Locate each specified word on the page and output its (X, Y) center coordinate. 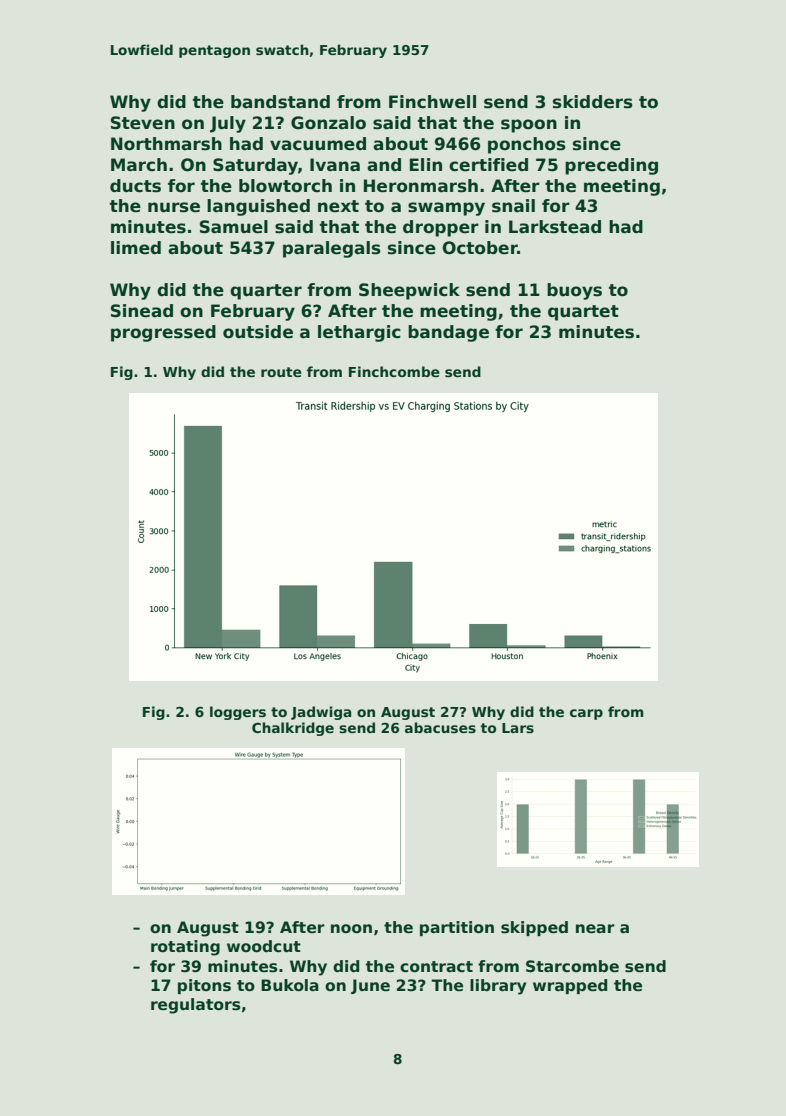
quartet (583, 313)
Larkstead (555, 227)
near (595, 929)
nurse (174, 207)
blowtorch (285, 186)
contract (436, 967)
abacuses (440, 727)
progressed (163, 333)
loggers (238, 713)
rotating (185, 948)
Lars (518, 728)
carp (586, 714)
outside (258, 332)
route (281, 372)
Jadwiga (321, 713)
